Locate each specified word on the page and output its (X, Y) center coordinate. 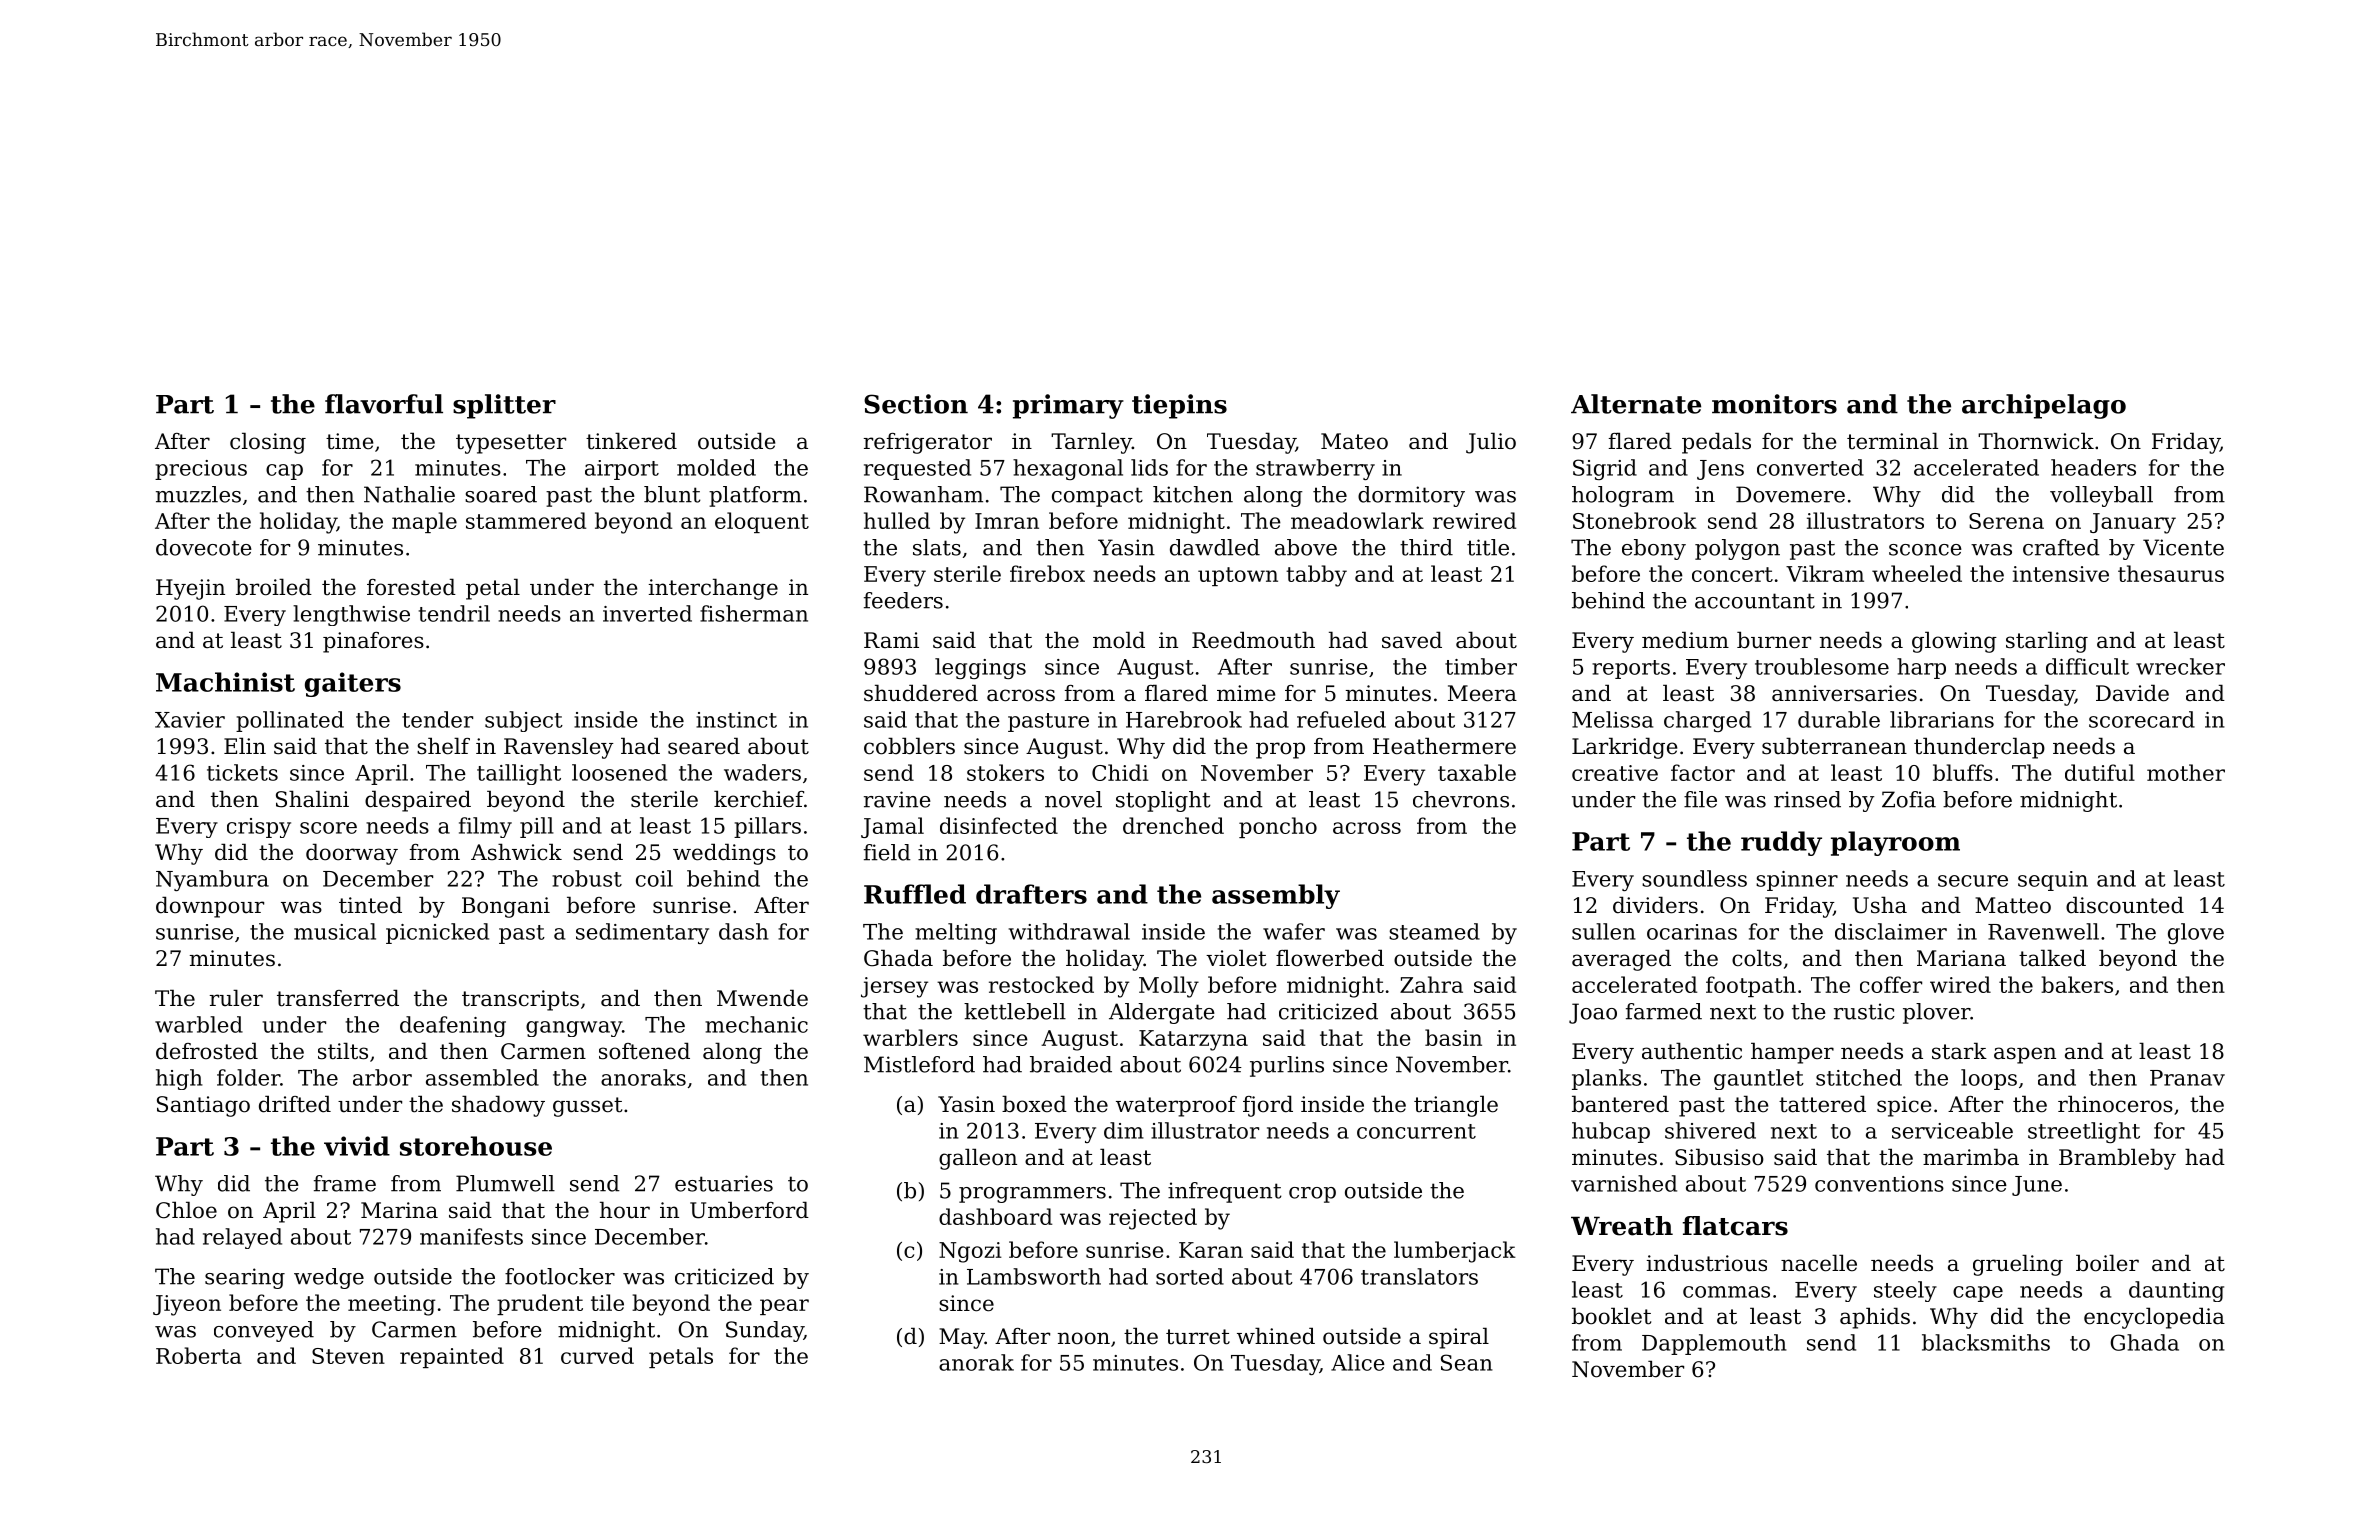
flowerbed (1330, 958)
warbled (199, 1024)
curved (597, 1355)
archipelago (2044, 406)
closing (268, 443)
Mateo (1354, 441)
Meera (1482, 693)
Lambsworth (1034, 1276)
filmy (485, 827)
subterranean (1834, 746)
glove (2196, 933)
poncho (1278, 827)
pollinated (290, 721)
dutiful (2100, 772)
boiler (2107, 1263)
